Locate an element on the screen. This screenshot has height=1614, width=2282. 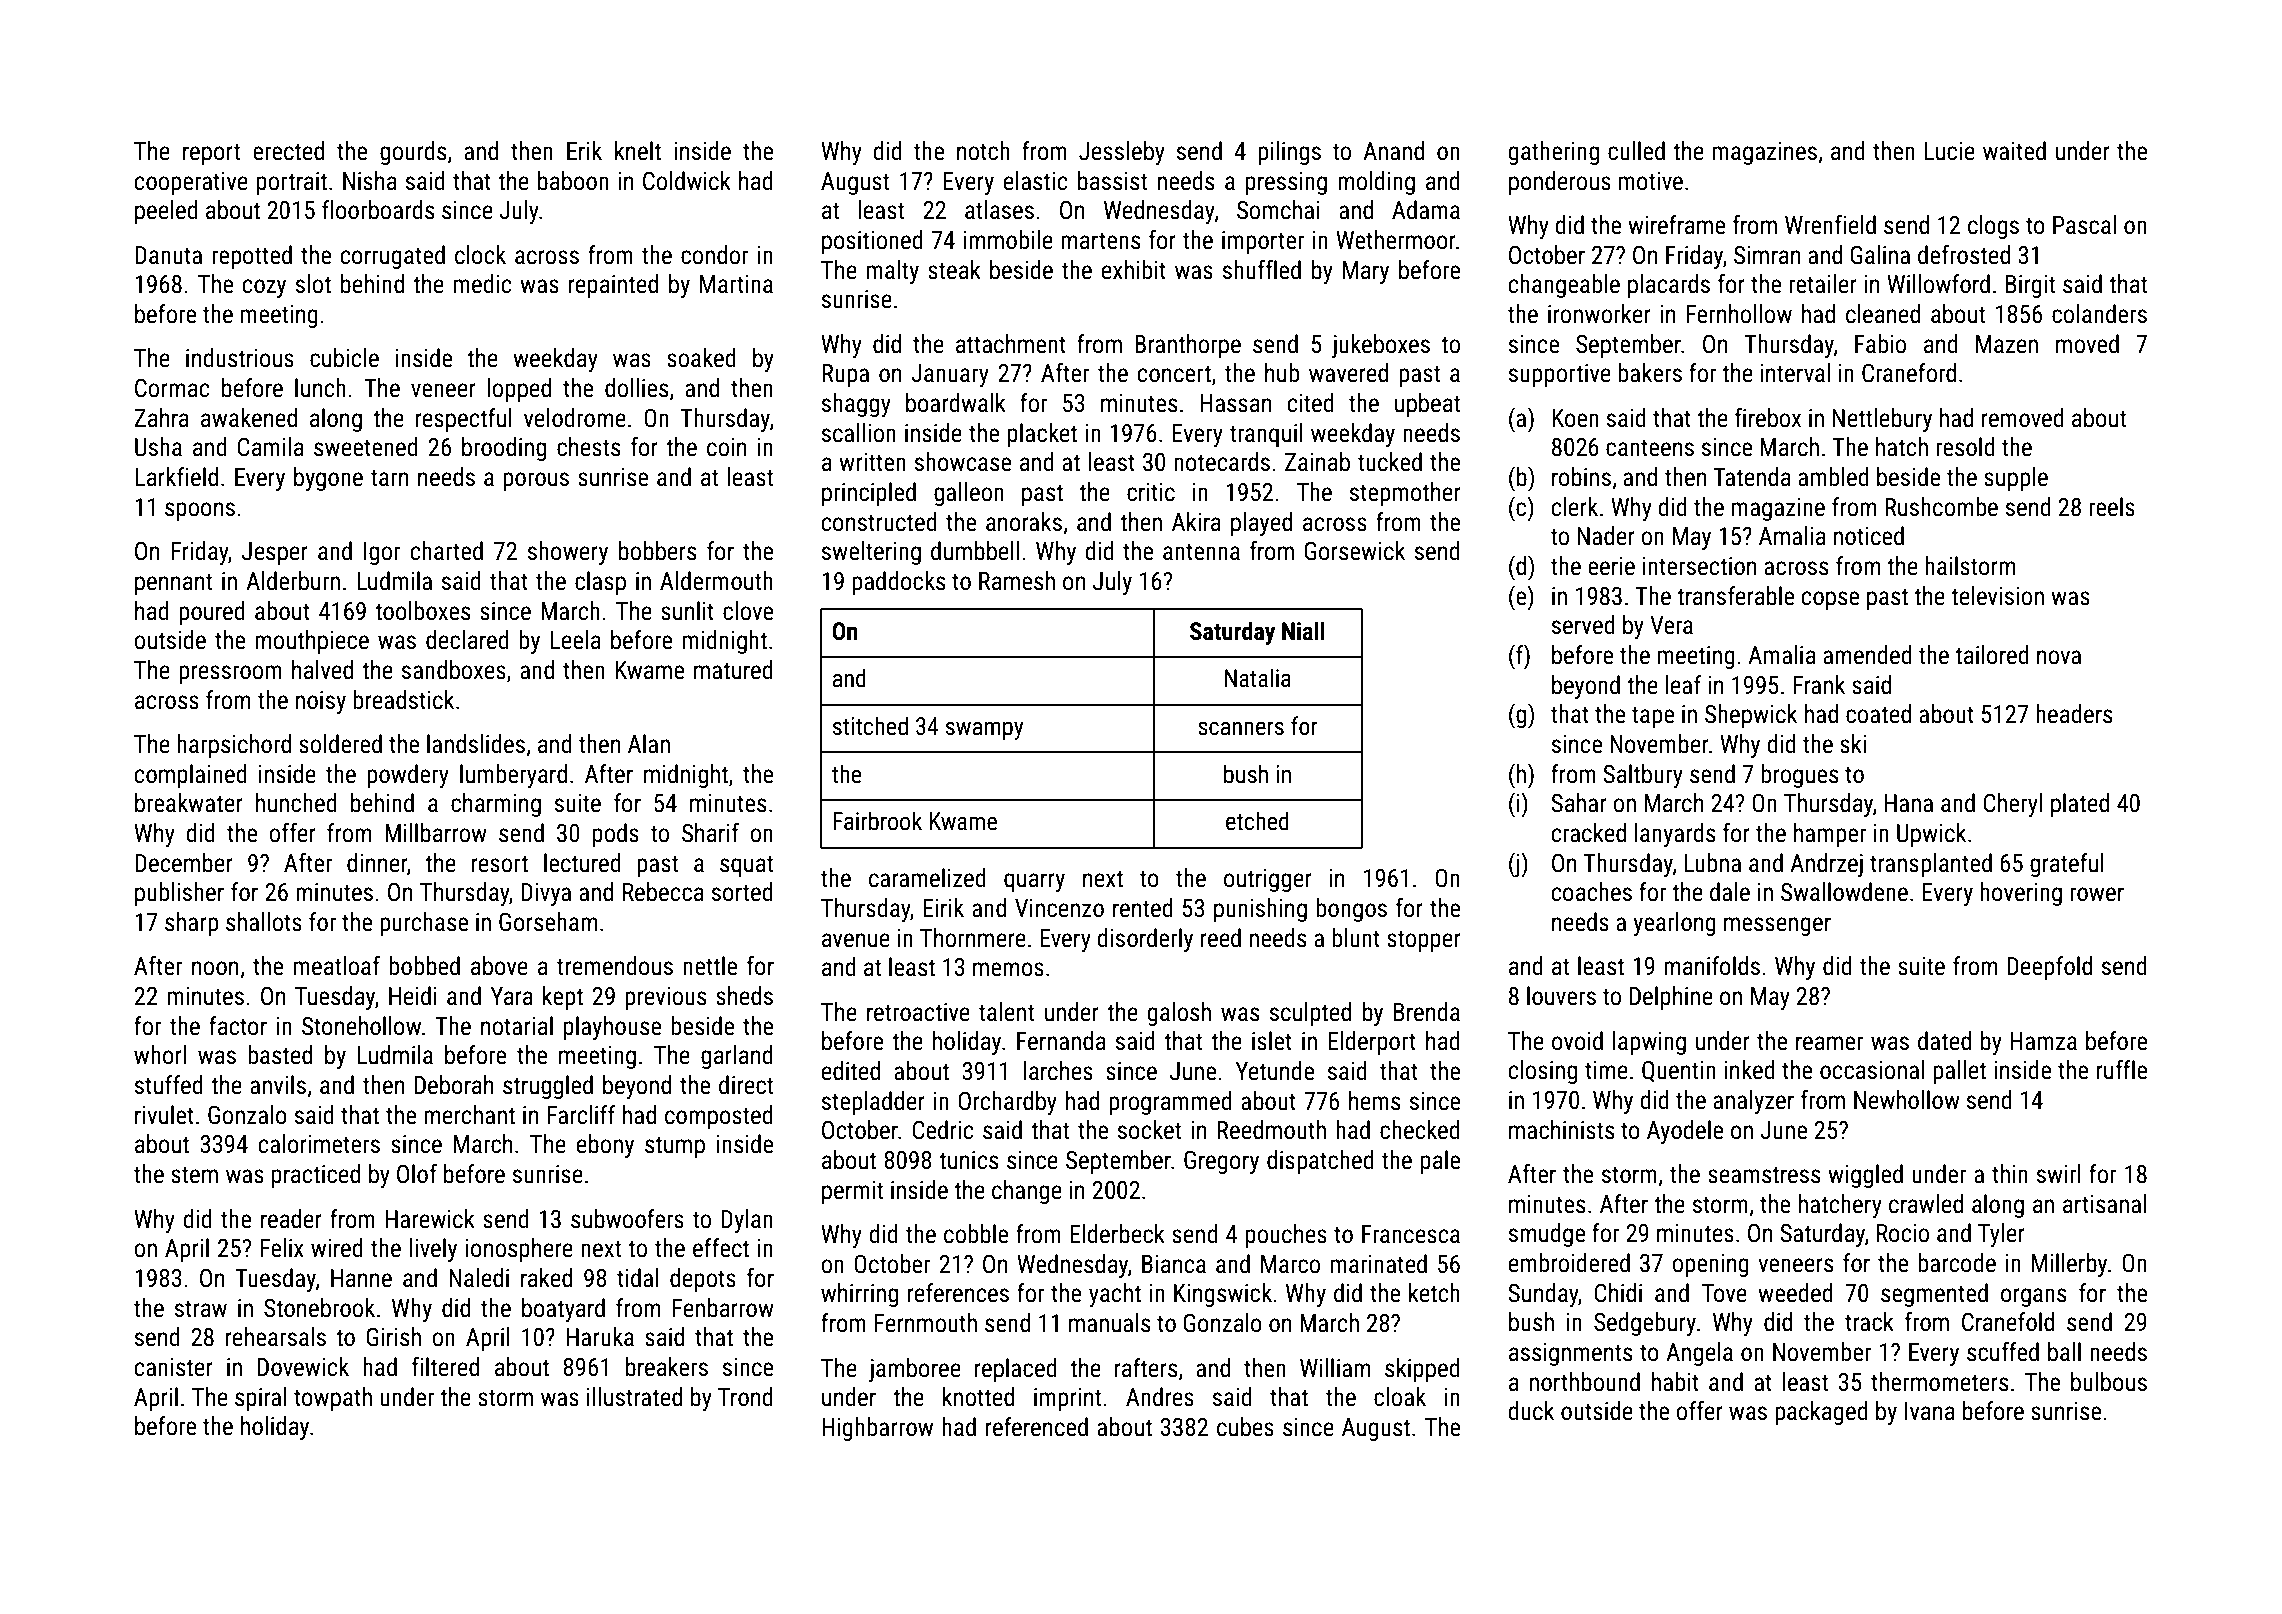
hub is located at coordinates (1282, 373).
